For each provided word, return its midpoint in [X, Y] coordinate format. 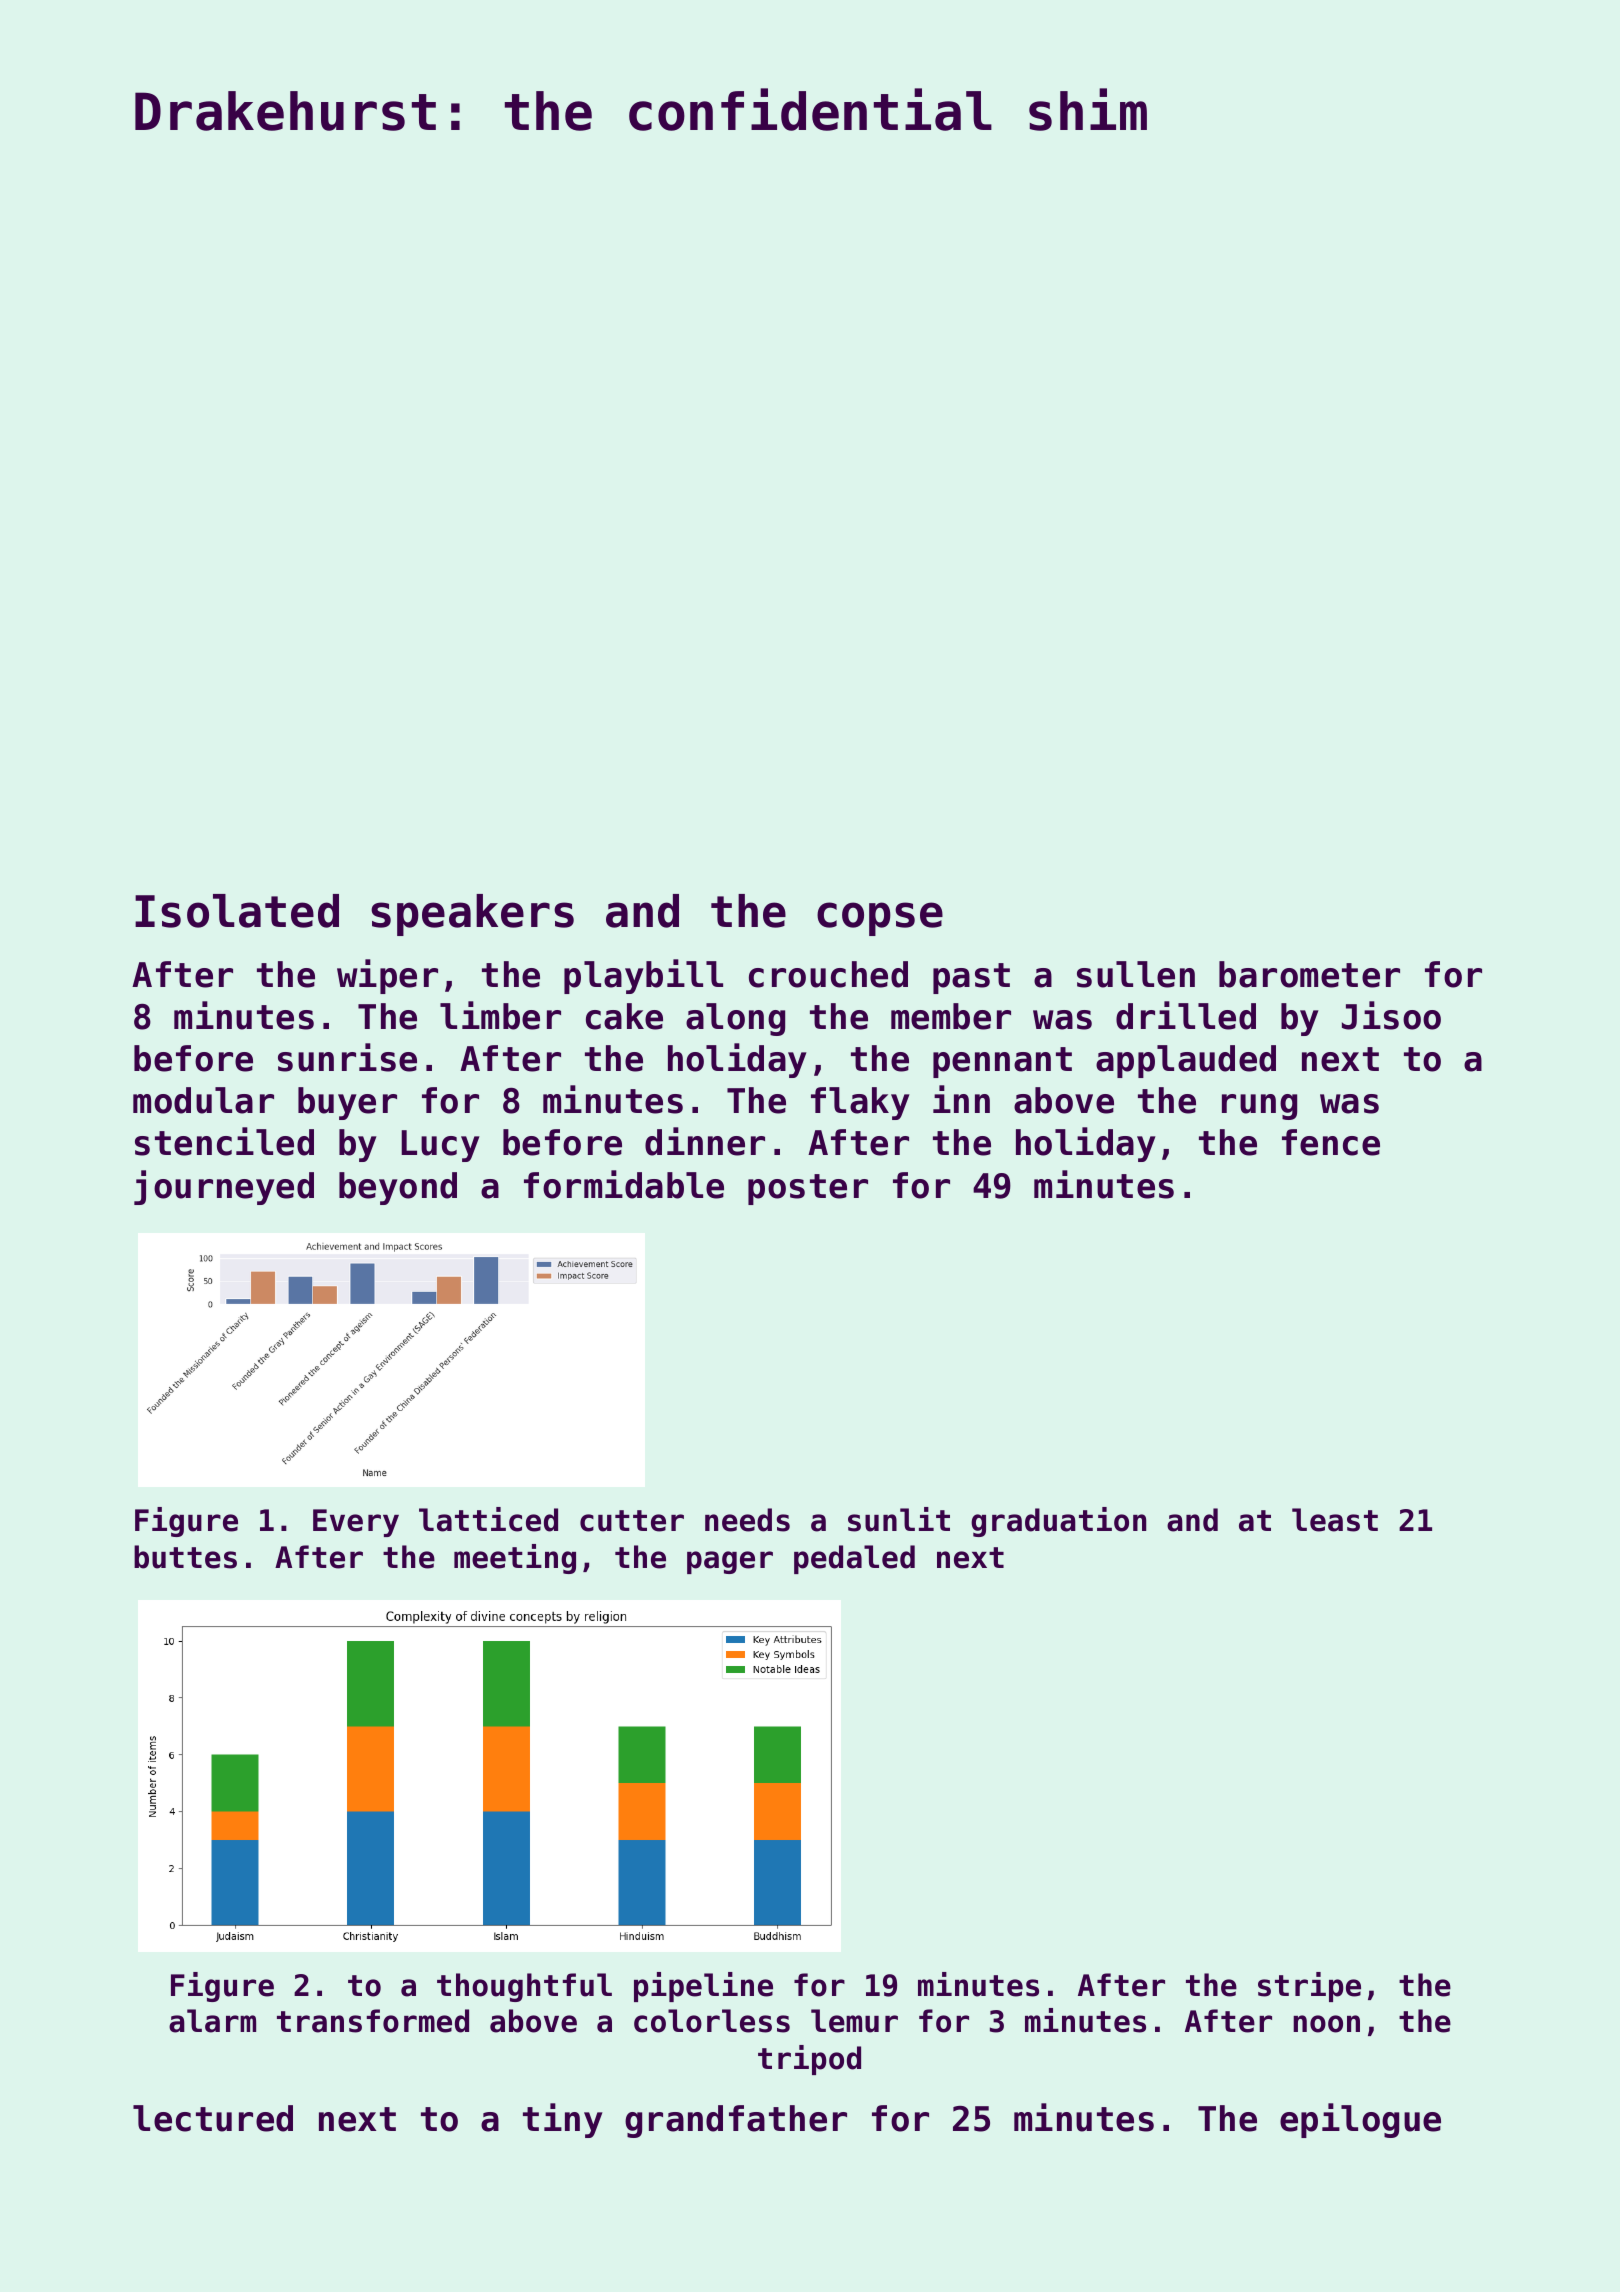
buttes [185, 1557]
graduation [1058, 1522]
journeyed [224, 1187]
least [1335, 1520]
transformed [373, 2021]
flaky [860, 1103]
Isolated [237, 911]
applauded [1186, 1061]
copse [880, 919]
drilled [1186, 1015]
